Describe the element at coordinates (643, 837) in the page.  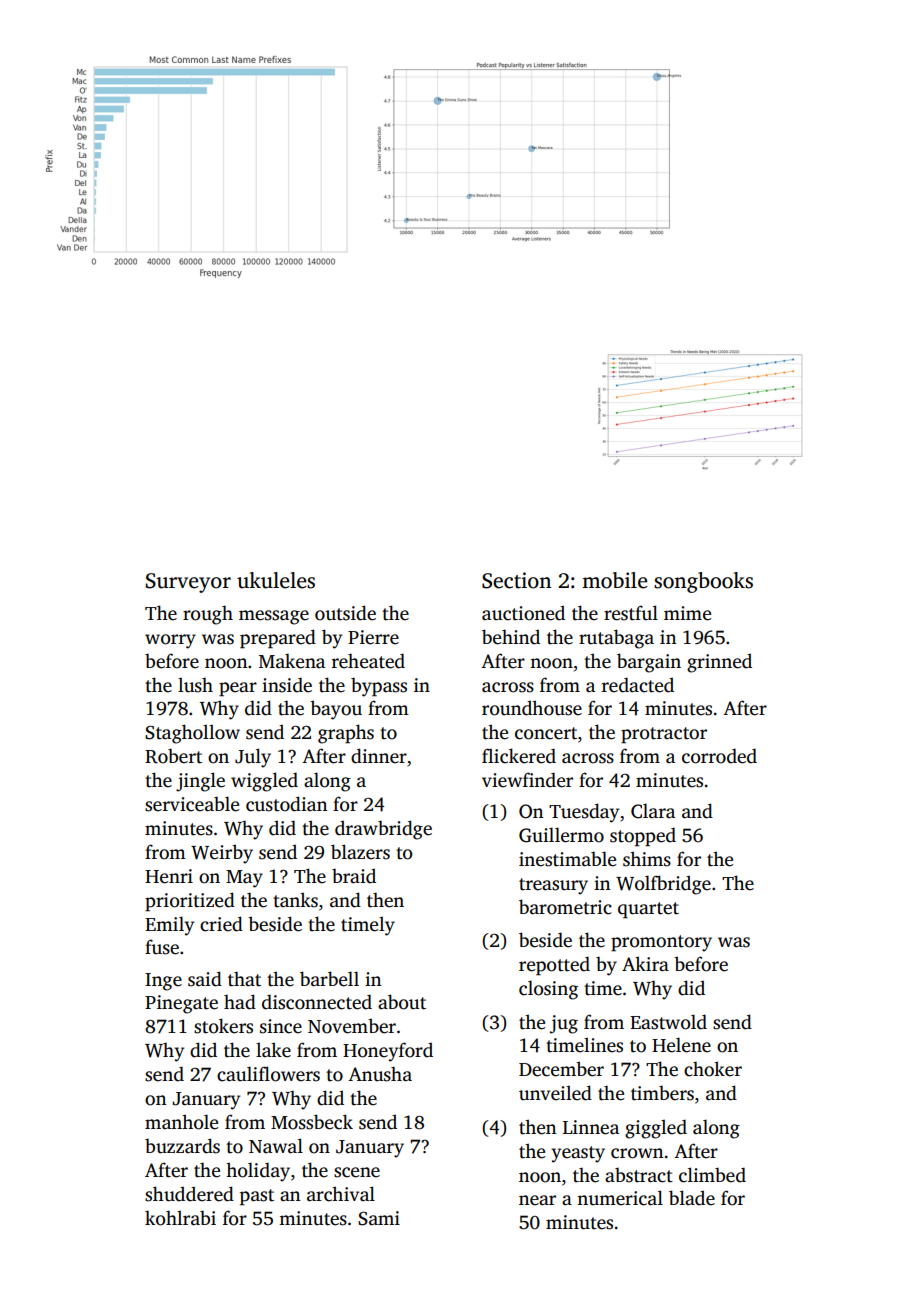
I see `stopped` at that location.
